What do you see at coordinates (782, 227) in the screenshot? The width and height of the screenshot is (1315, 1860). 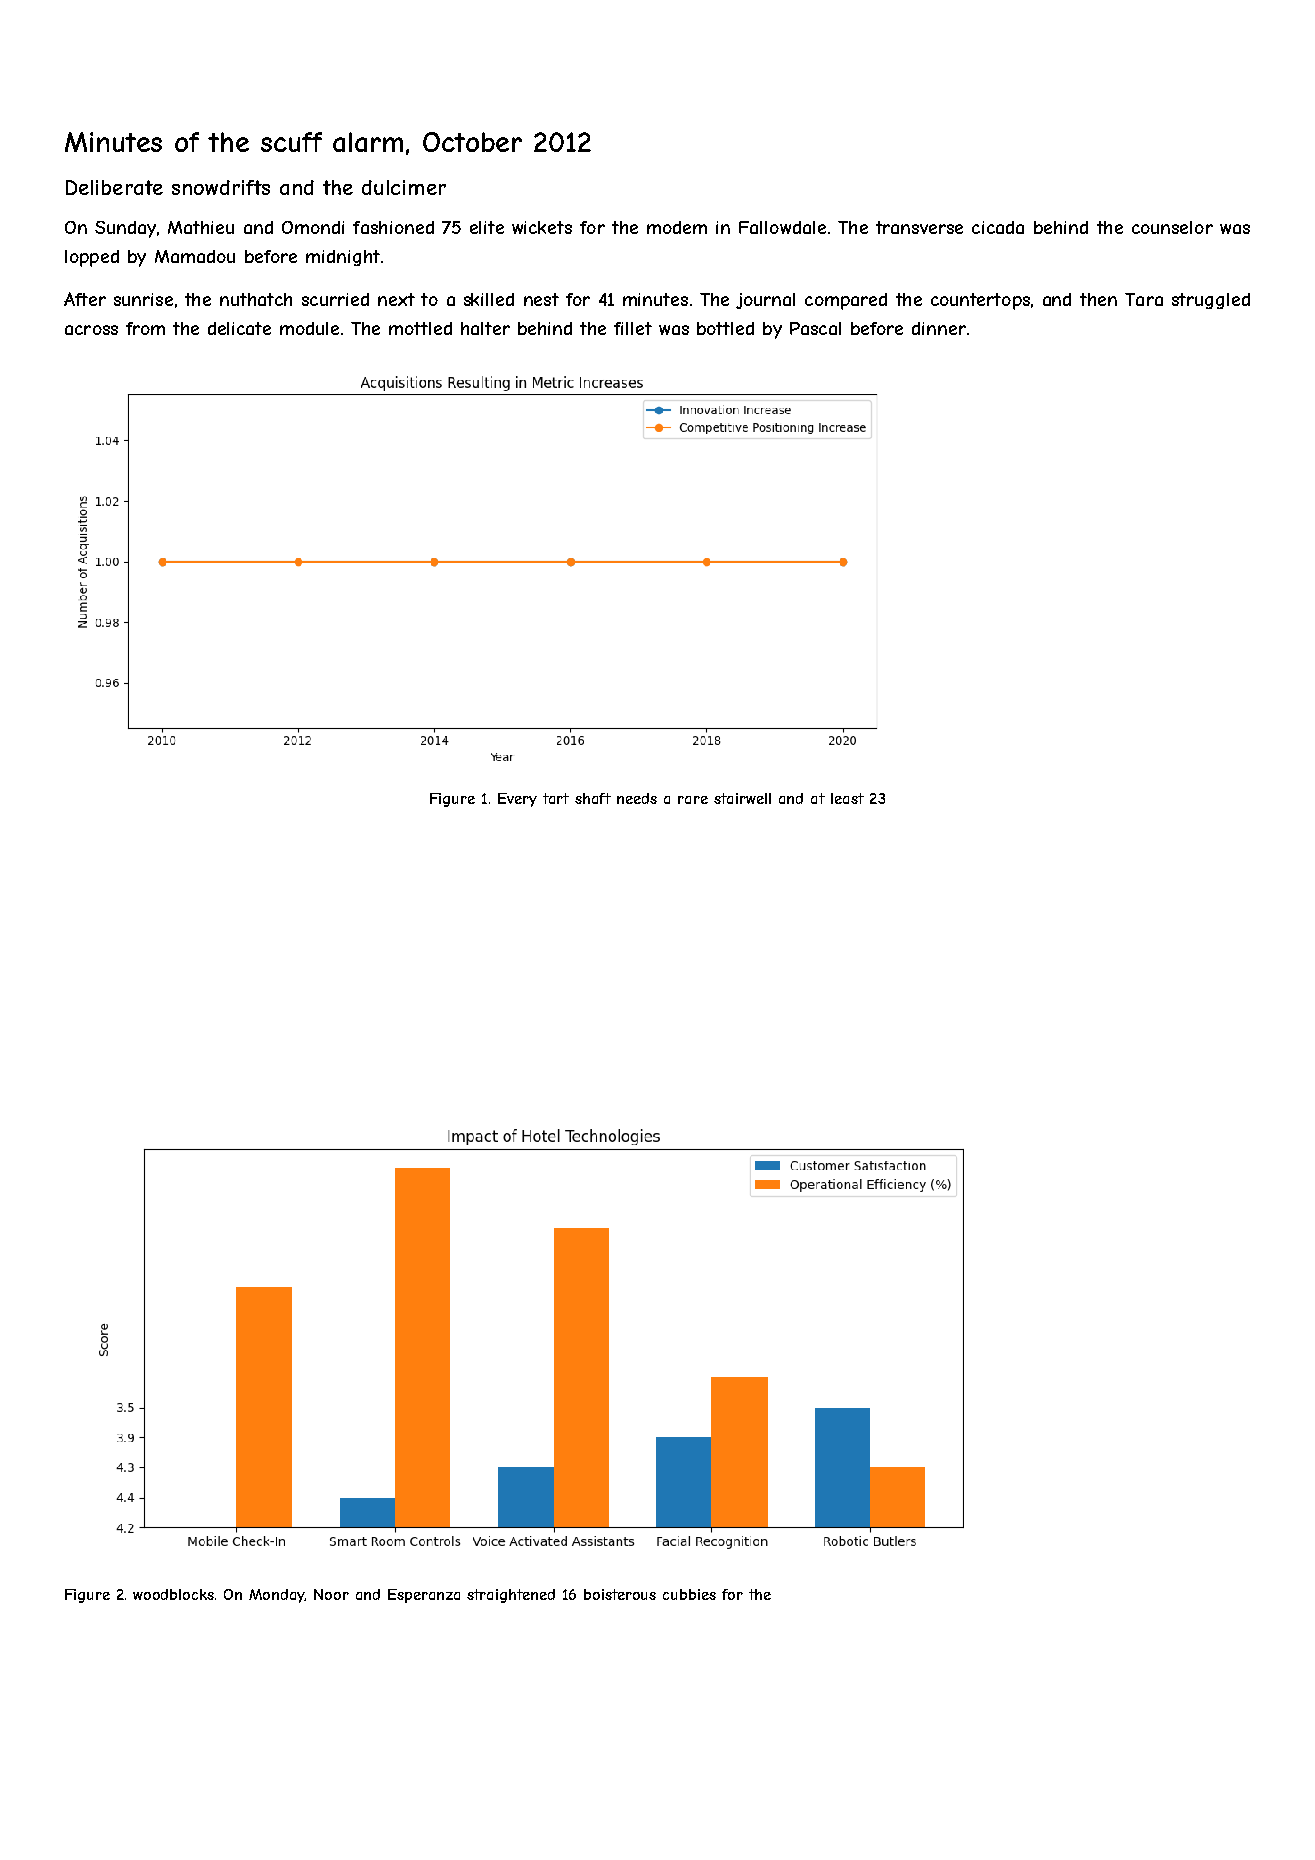 I see `Fallowdale` at bounding box center [782, 227].
